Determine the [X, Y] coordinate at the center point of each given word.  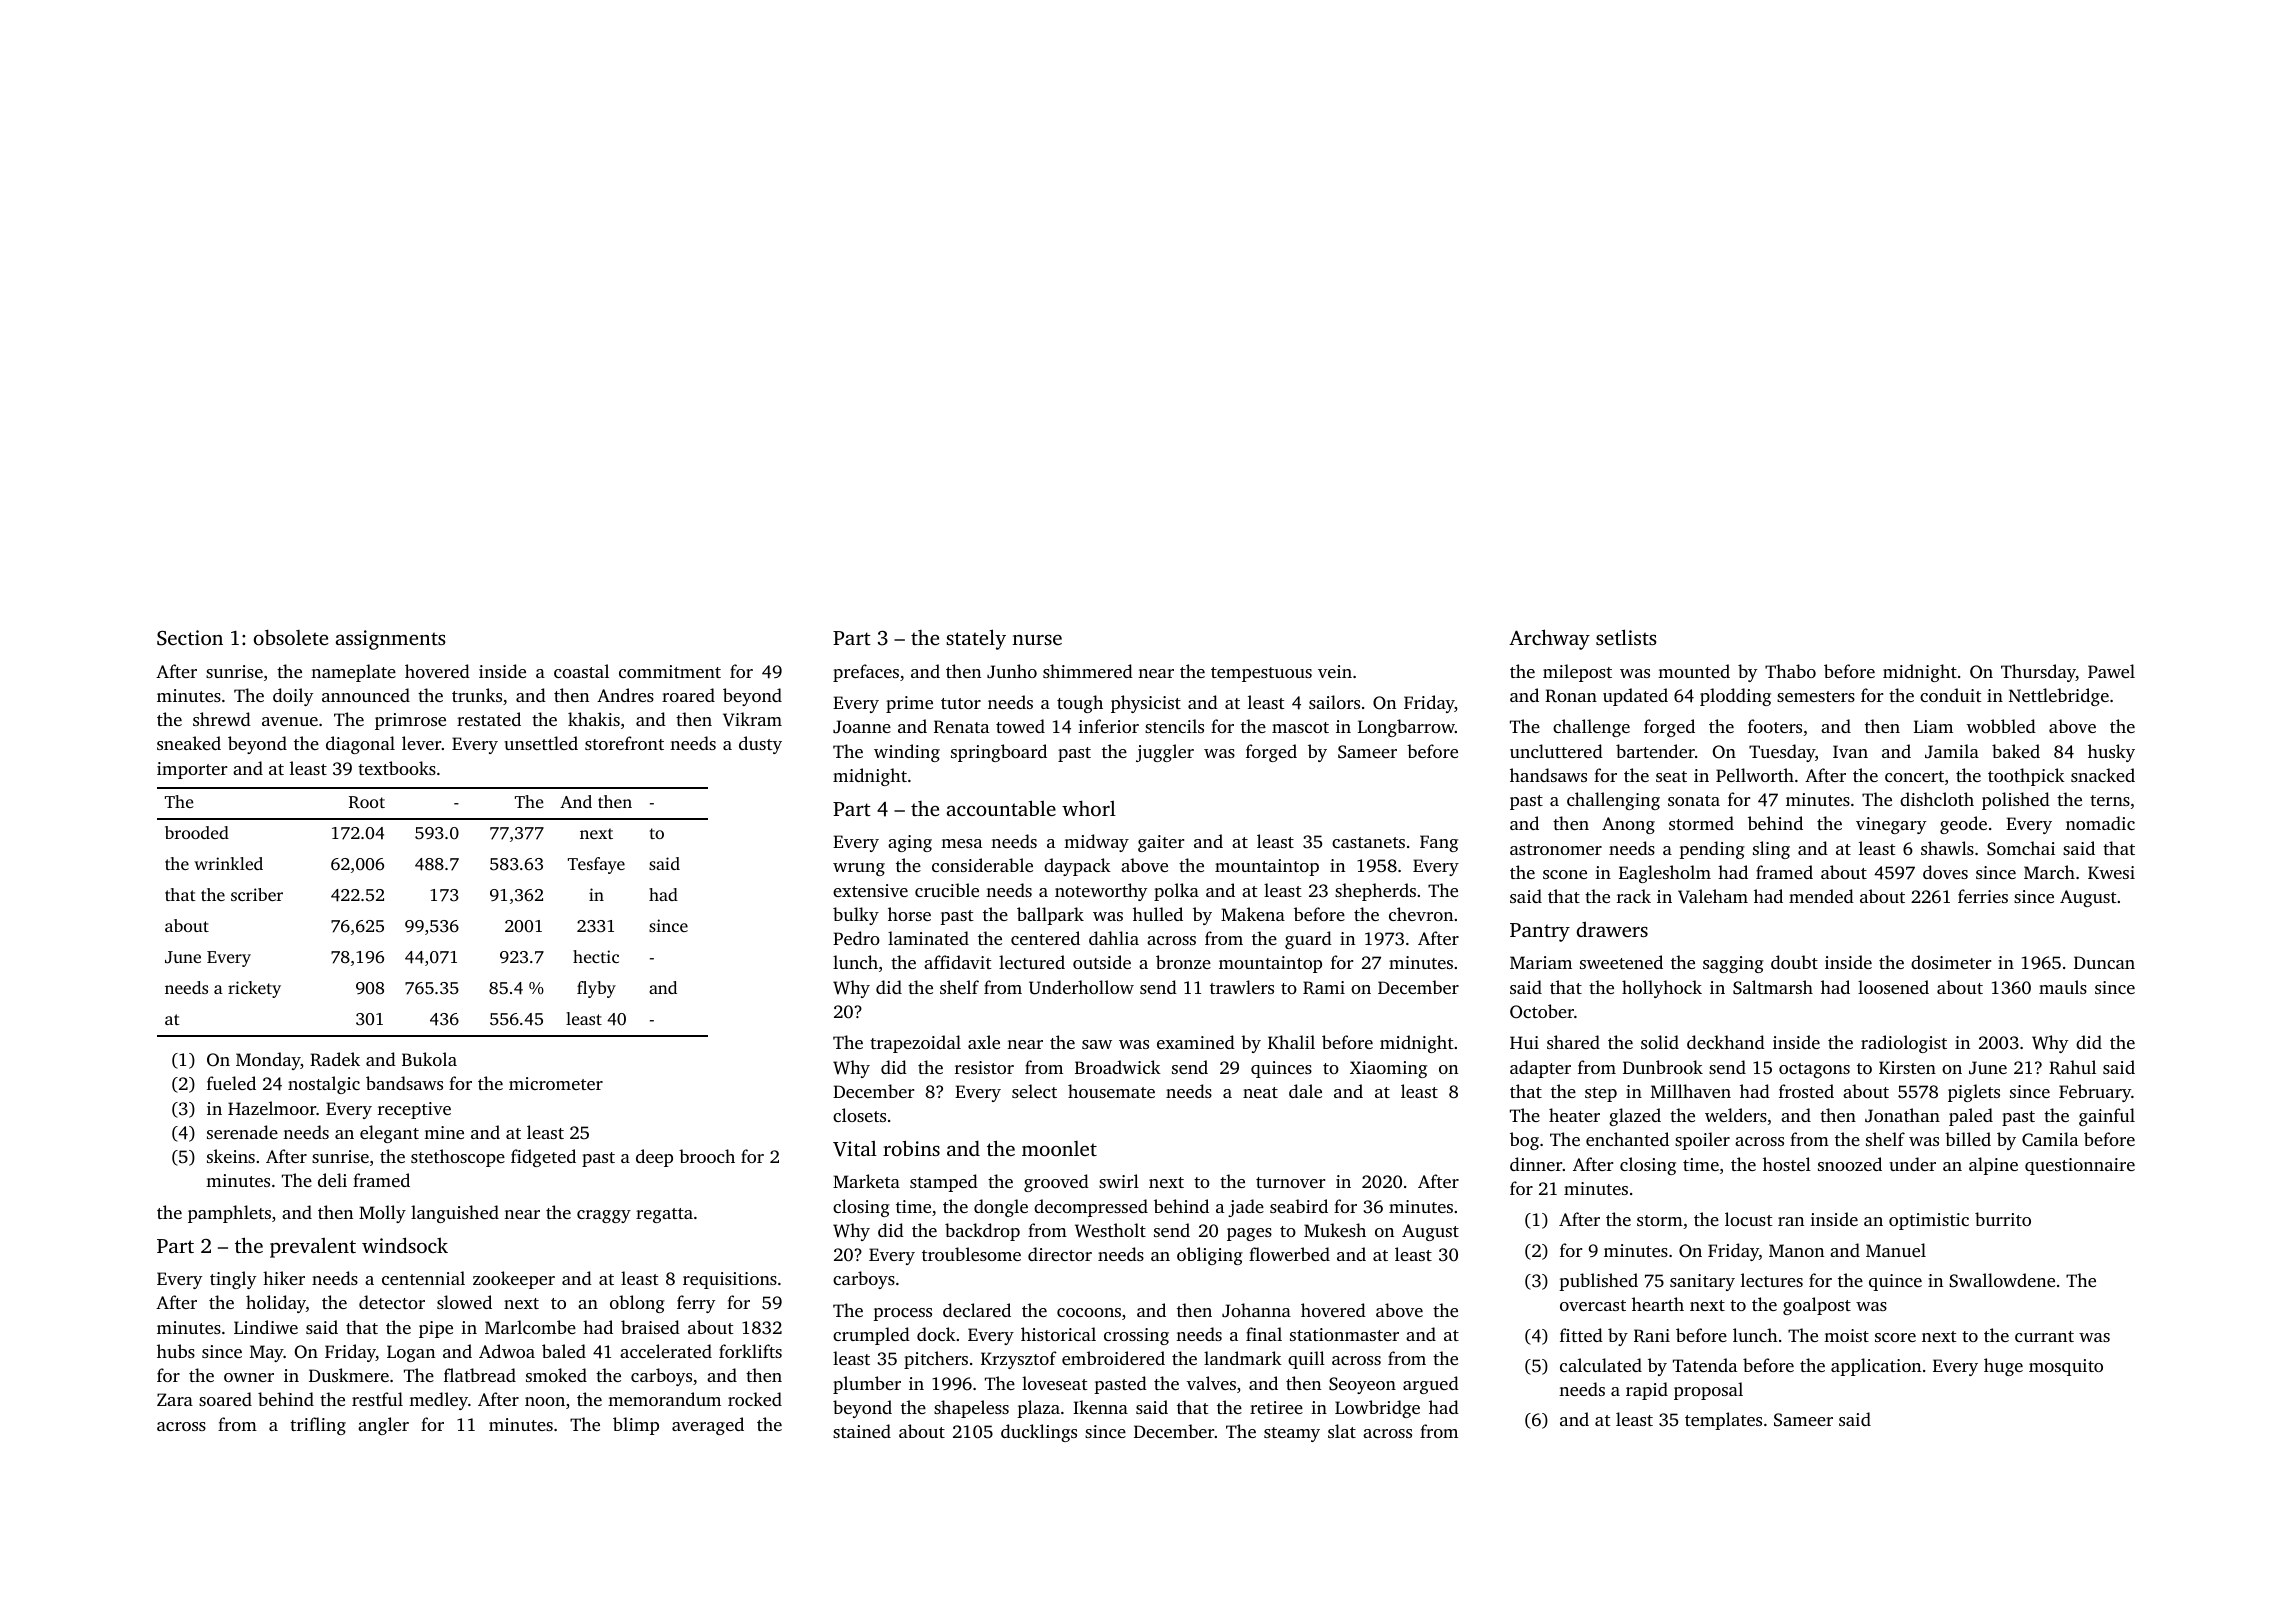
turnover [1291, 1182]
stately [976, 639]
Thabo [1790, 671]
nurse [1037, 639]
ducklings [1039, 1433]
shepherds [1375, 892]
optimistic [1929, 1221]
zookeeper [514, 1280]
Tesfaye [596, 865]
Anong [1628, 825]
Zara [175, 1399]
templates [1723, 1421]
